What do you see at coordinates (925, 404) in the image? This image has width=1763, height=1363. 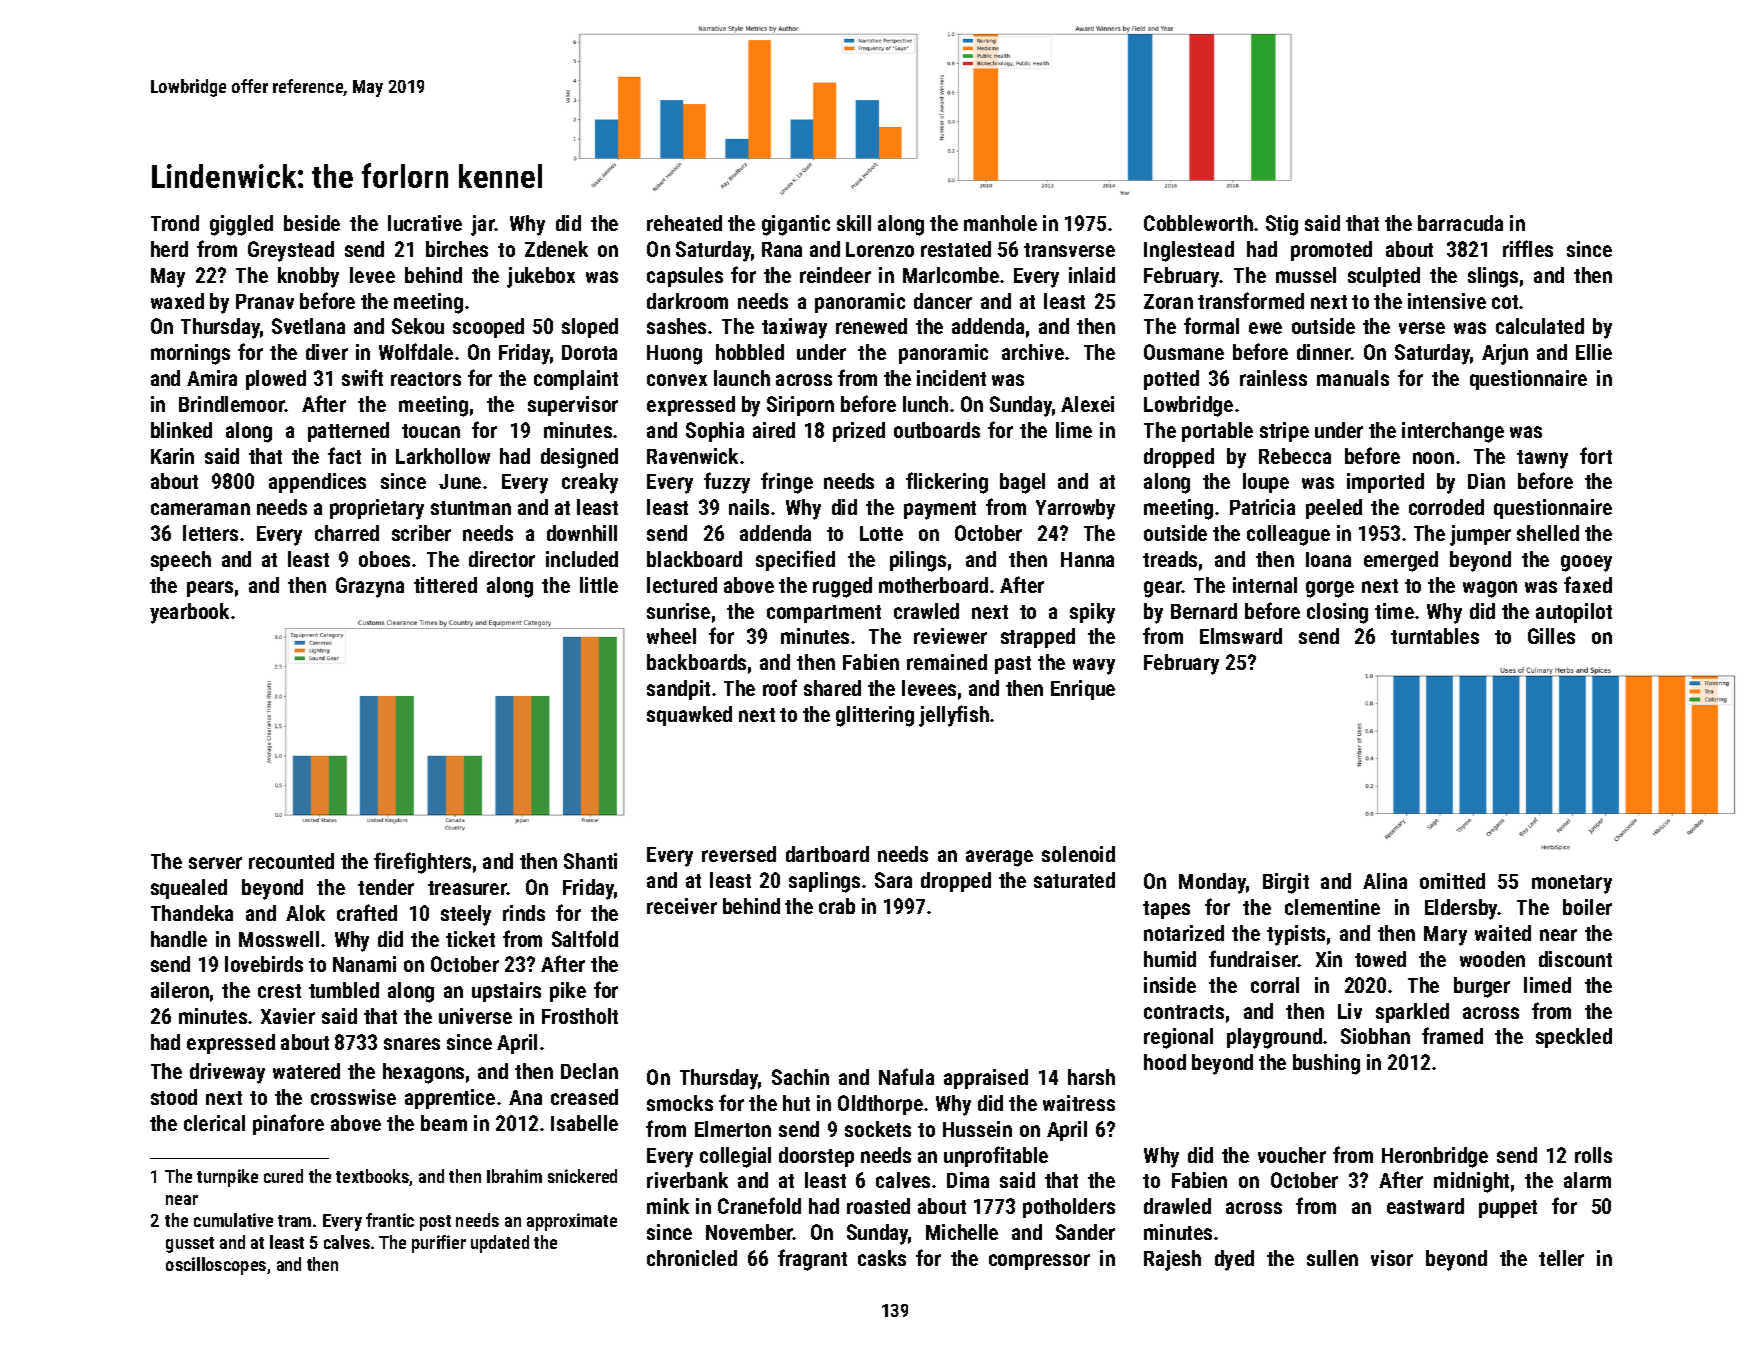 I see `lunch` at bounding box center [925, 404].
